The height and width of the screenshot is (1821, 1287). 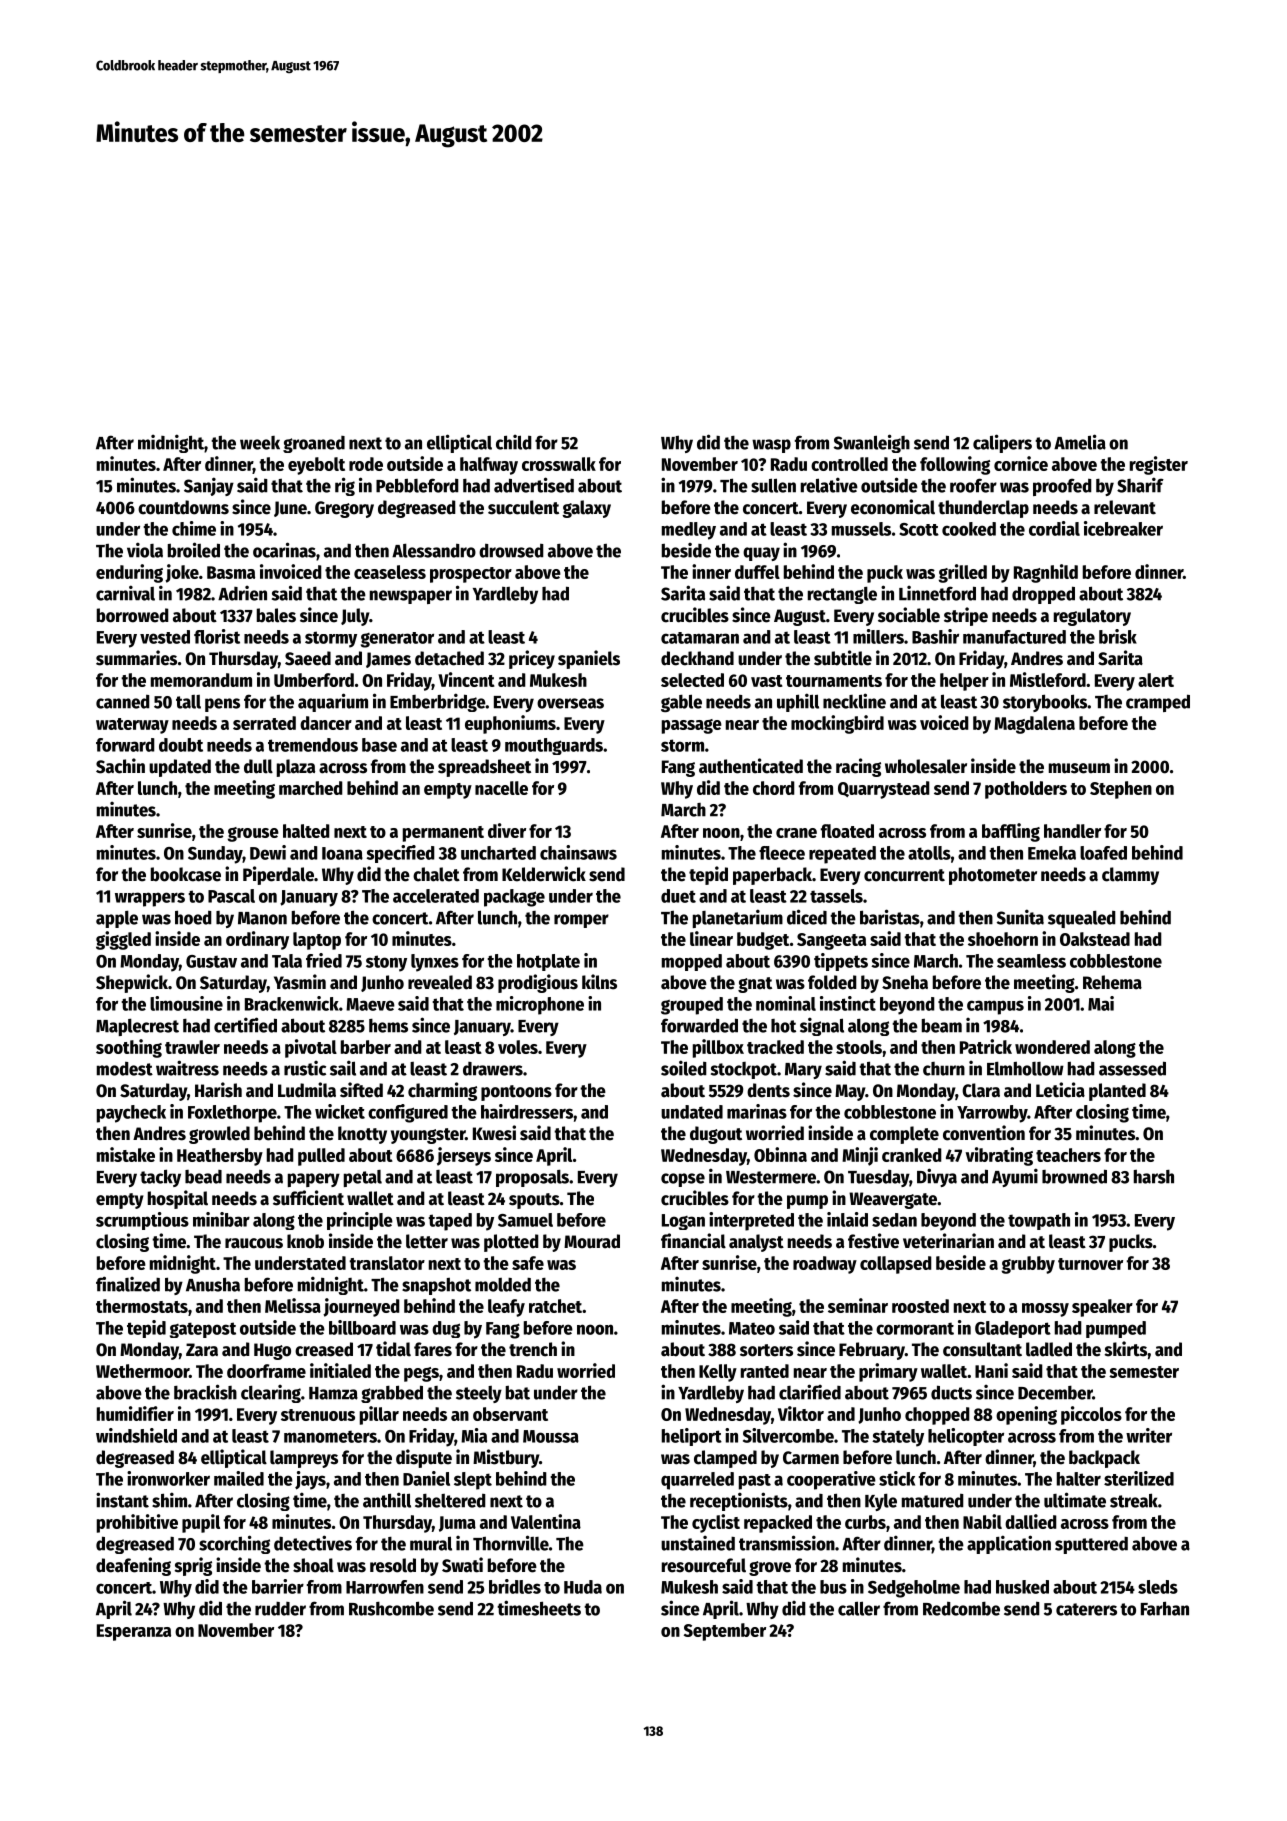 I want to click on ocarinas, so click(x=284, y=550).
